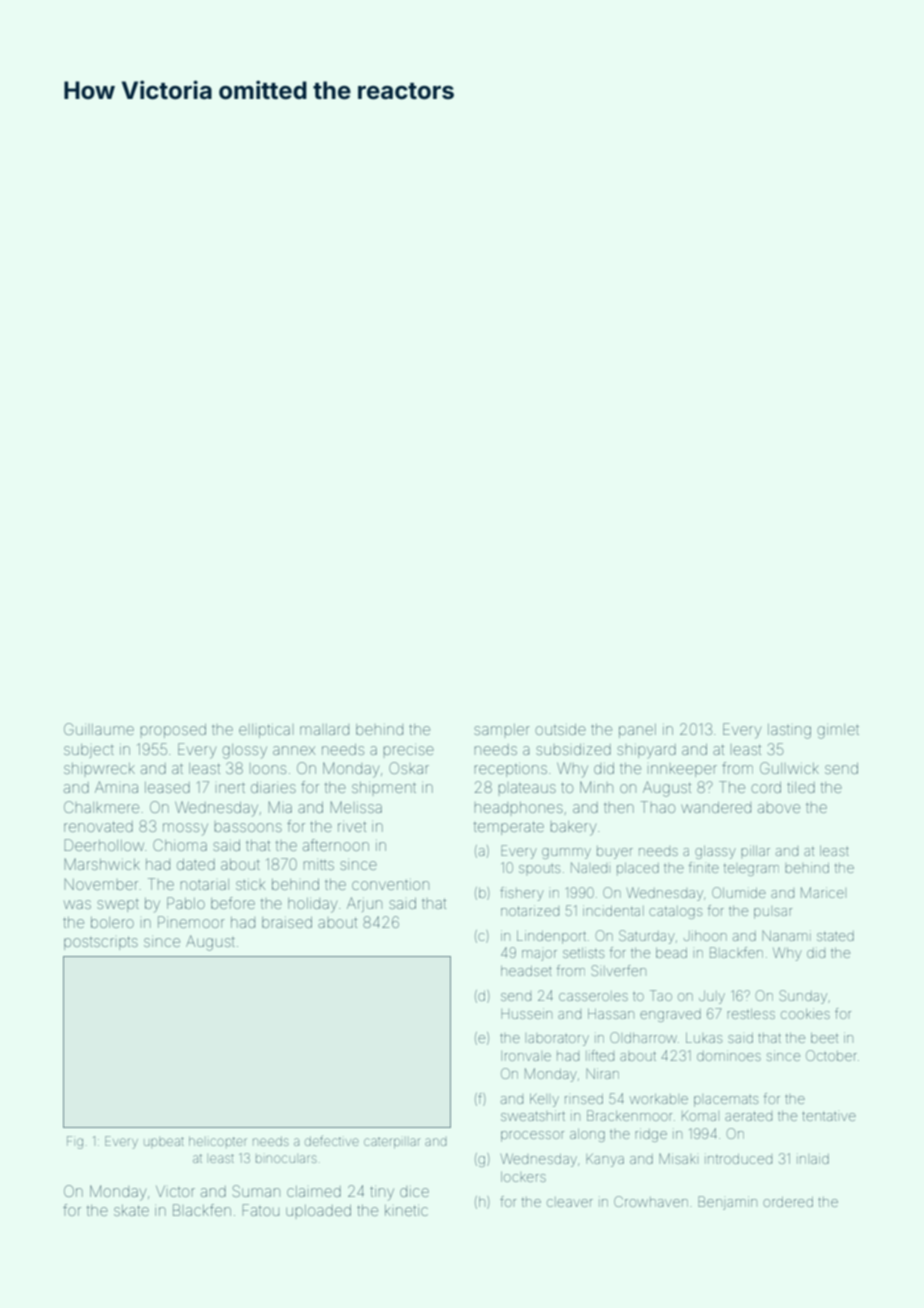 The image size is (924, 1308). Describe the element at coordinates (248, 827) in the screenshot. I see `bassoons` at that location.
